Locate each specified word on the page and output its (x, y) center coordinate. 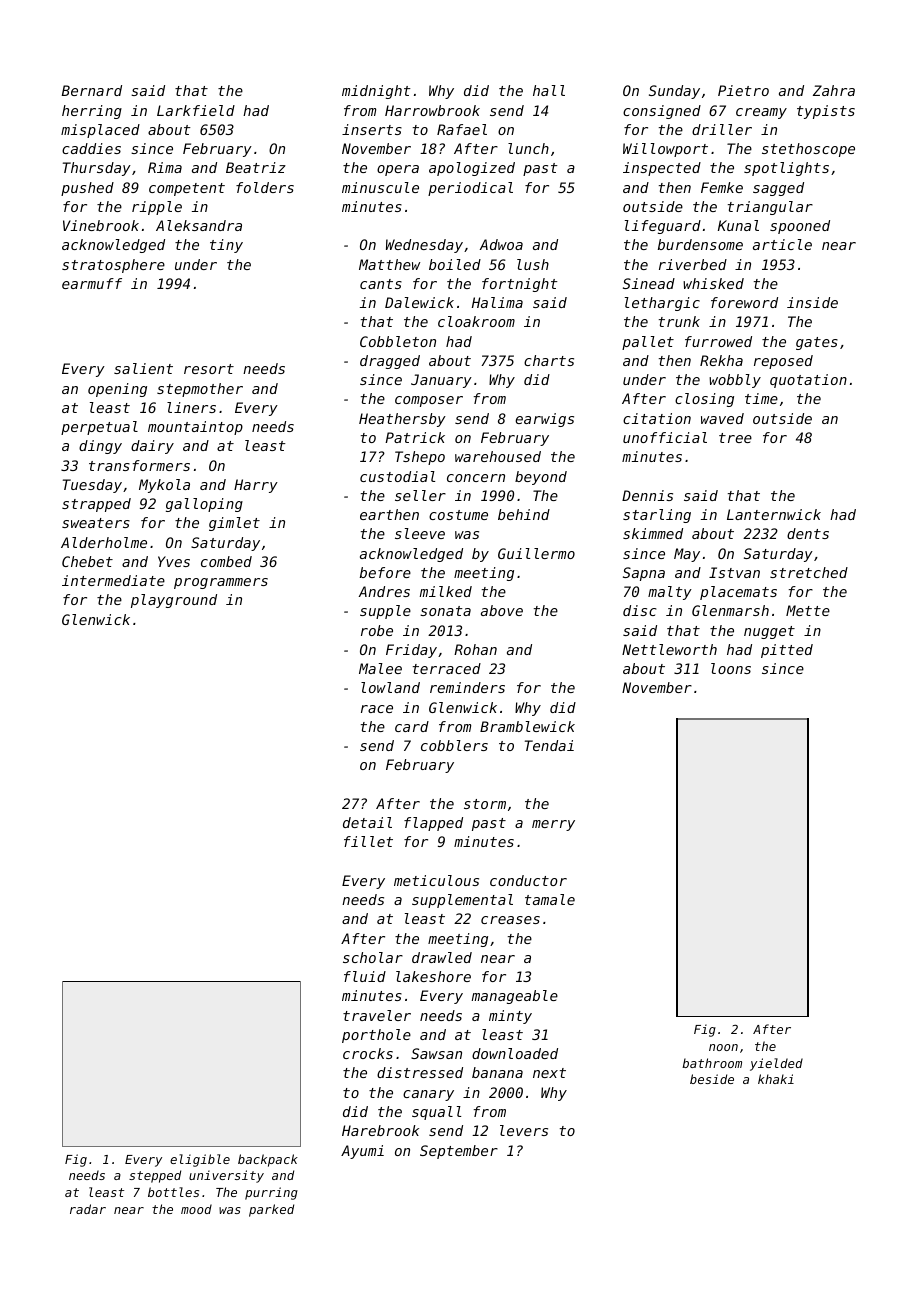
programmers (221, 583)
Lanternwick (774, 514)
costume (458, 515)
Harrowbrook (432, 110)
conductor (528, 880)
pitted (787, 651)
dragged (390, 362)
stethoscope (808, 150)
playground (174, 601)
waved (722, 418)
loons (731, 668)
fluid (365, 976)
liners (191, 407)
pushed (87, 189)
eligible (200, 1160)
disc (639, 610)
